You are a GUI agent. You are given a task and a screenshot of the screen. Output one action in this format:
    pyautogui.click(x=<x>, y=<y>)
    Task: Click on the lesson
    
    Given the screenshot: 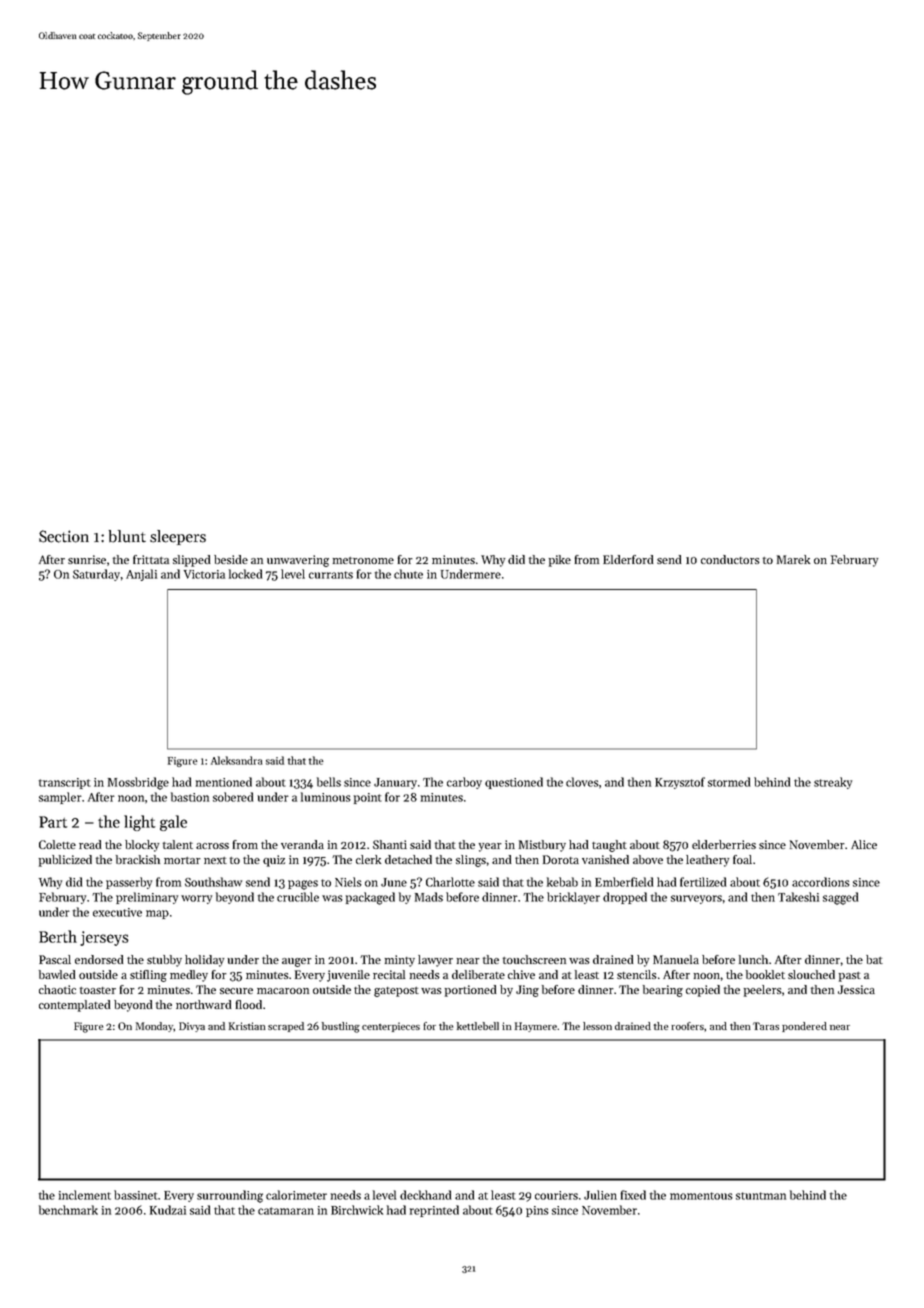 What is the action you would take?
    pyautogui.click(x=597, y=1026)
